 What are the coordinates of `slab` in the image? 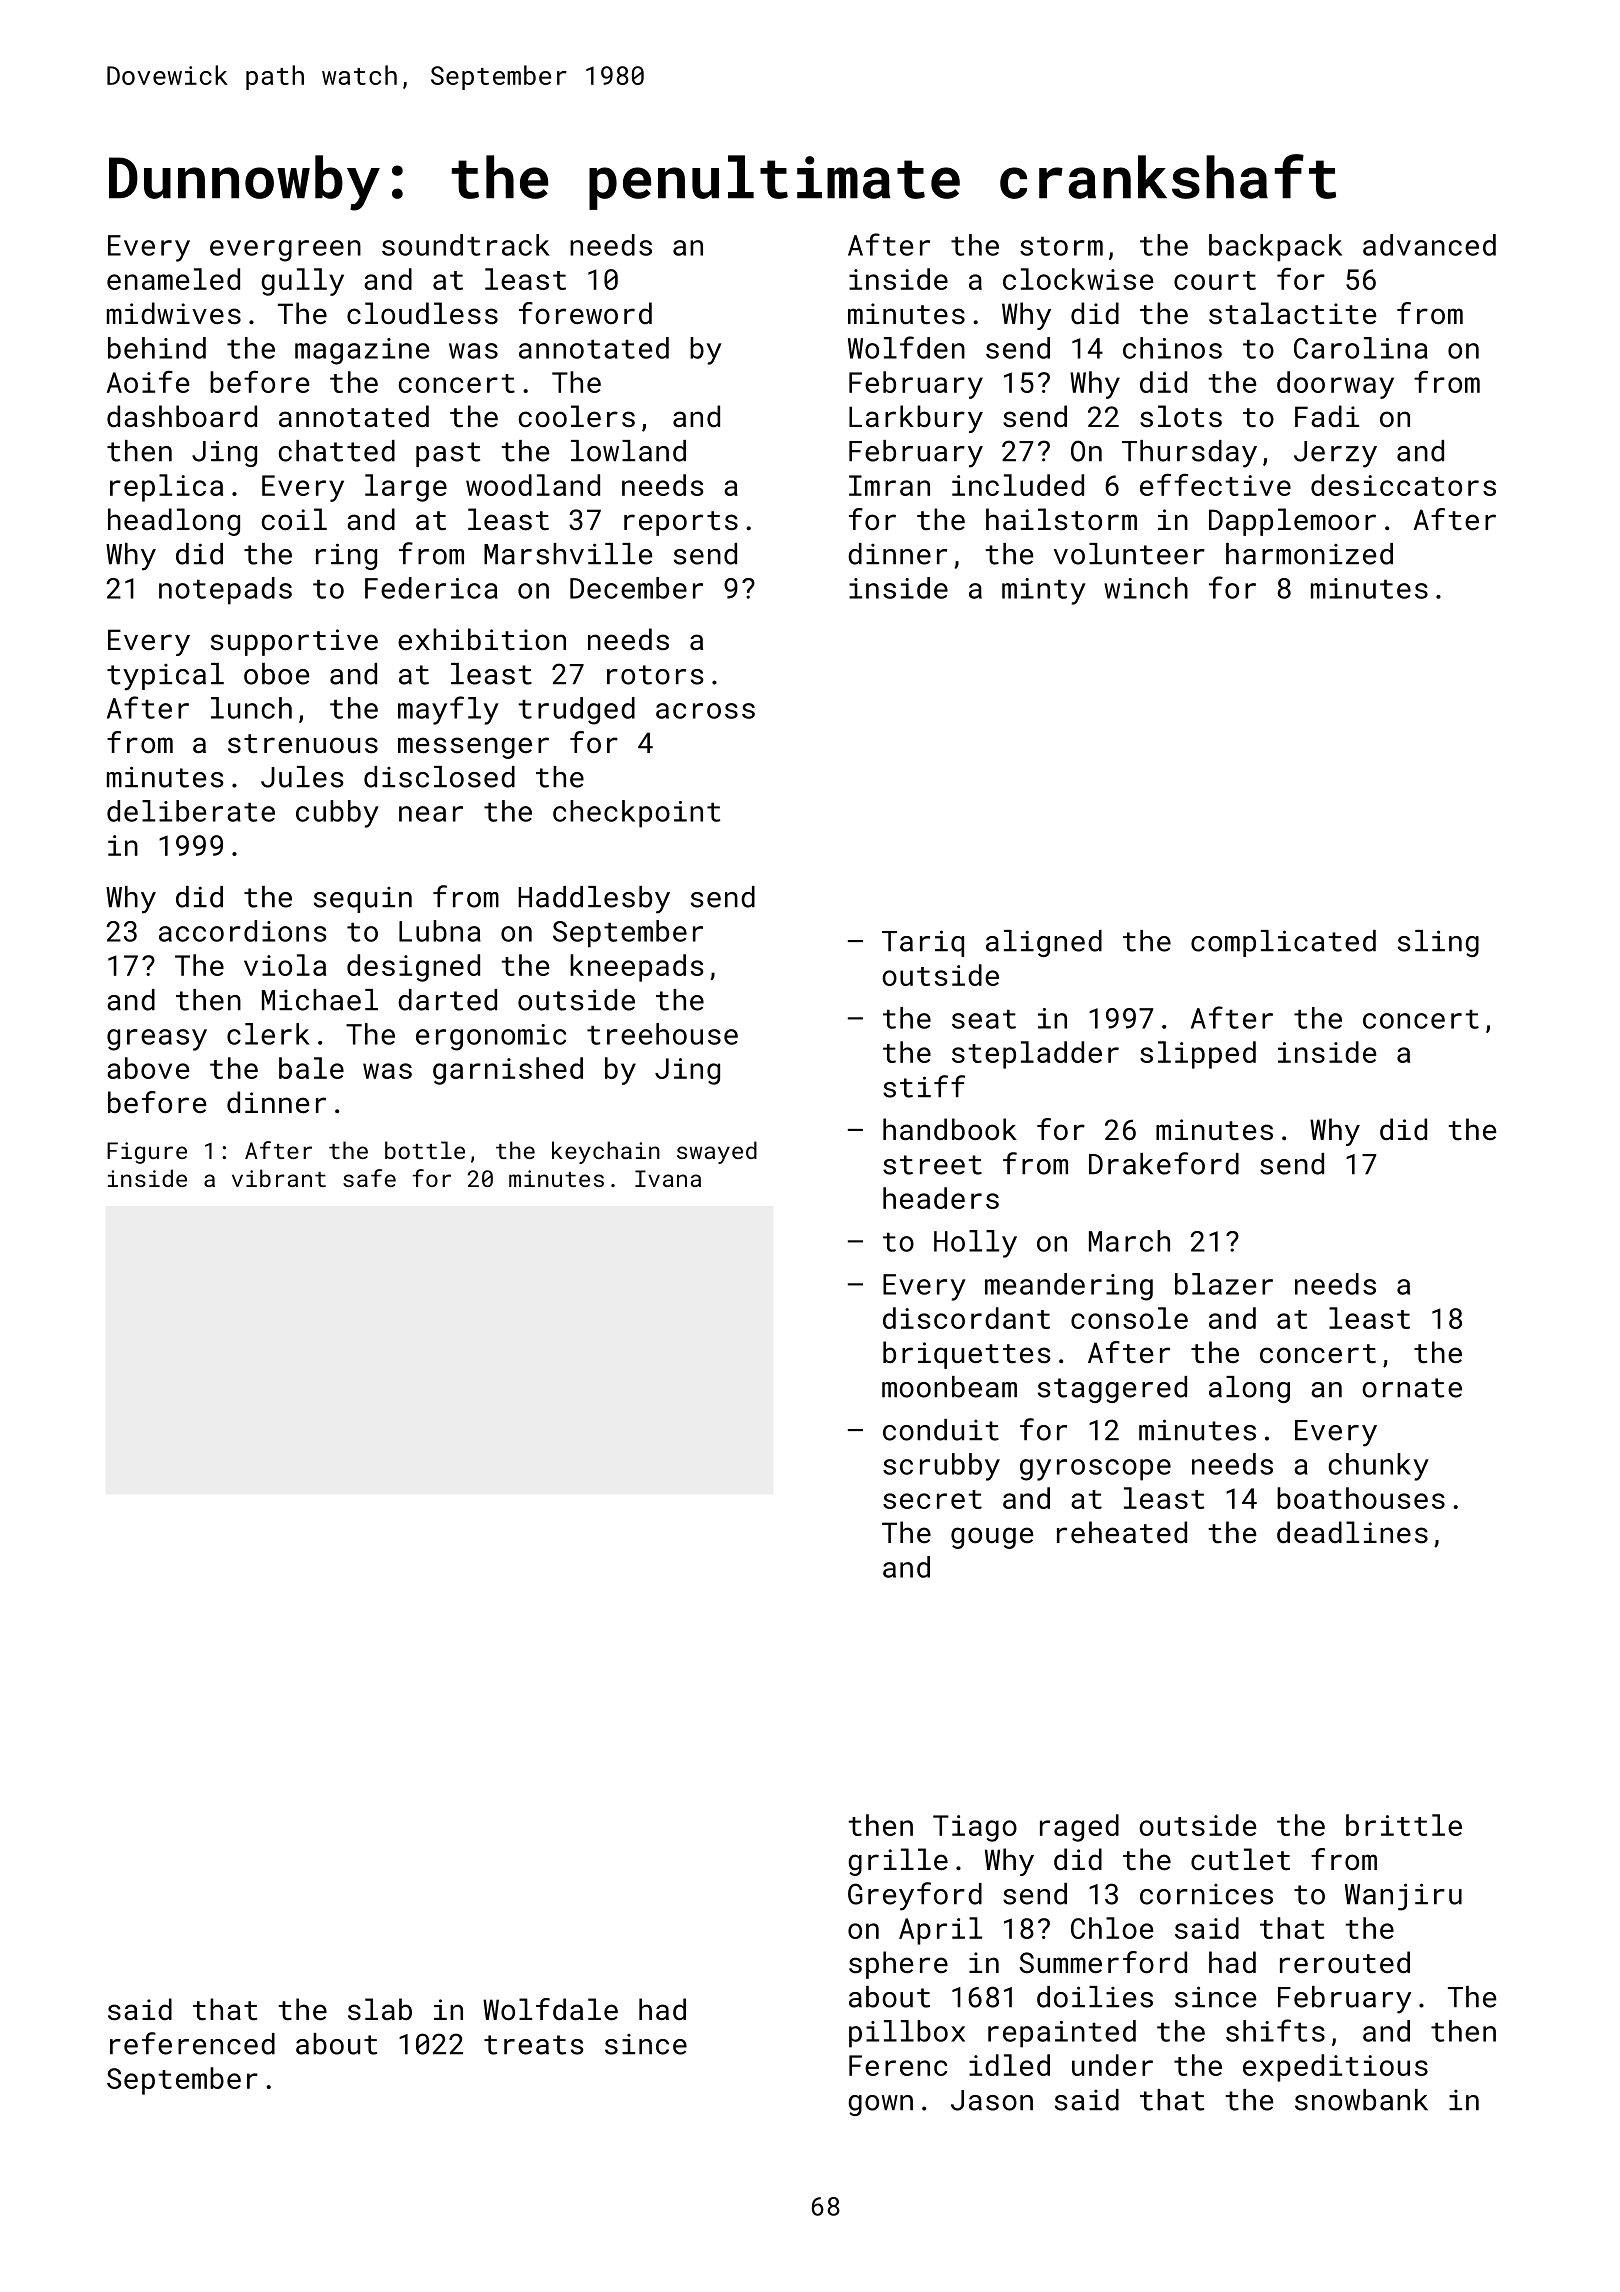 It's located at (380, 2009).
